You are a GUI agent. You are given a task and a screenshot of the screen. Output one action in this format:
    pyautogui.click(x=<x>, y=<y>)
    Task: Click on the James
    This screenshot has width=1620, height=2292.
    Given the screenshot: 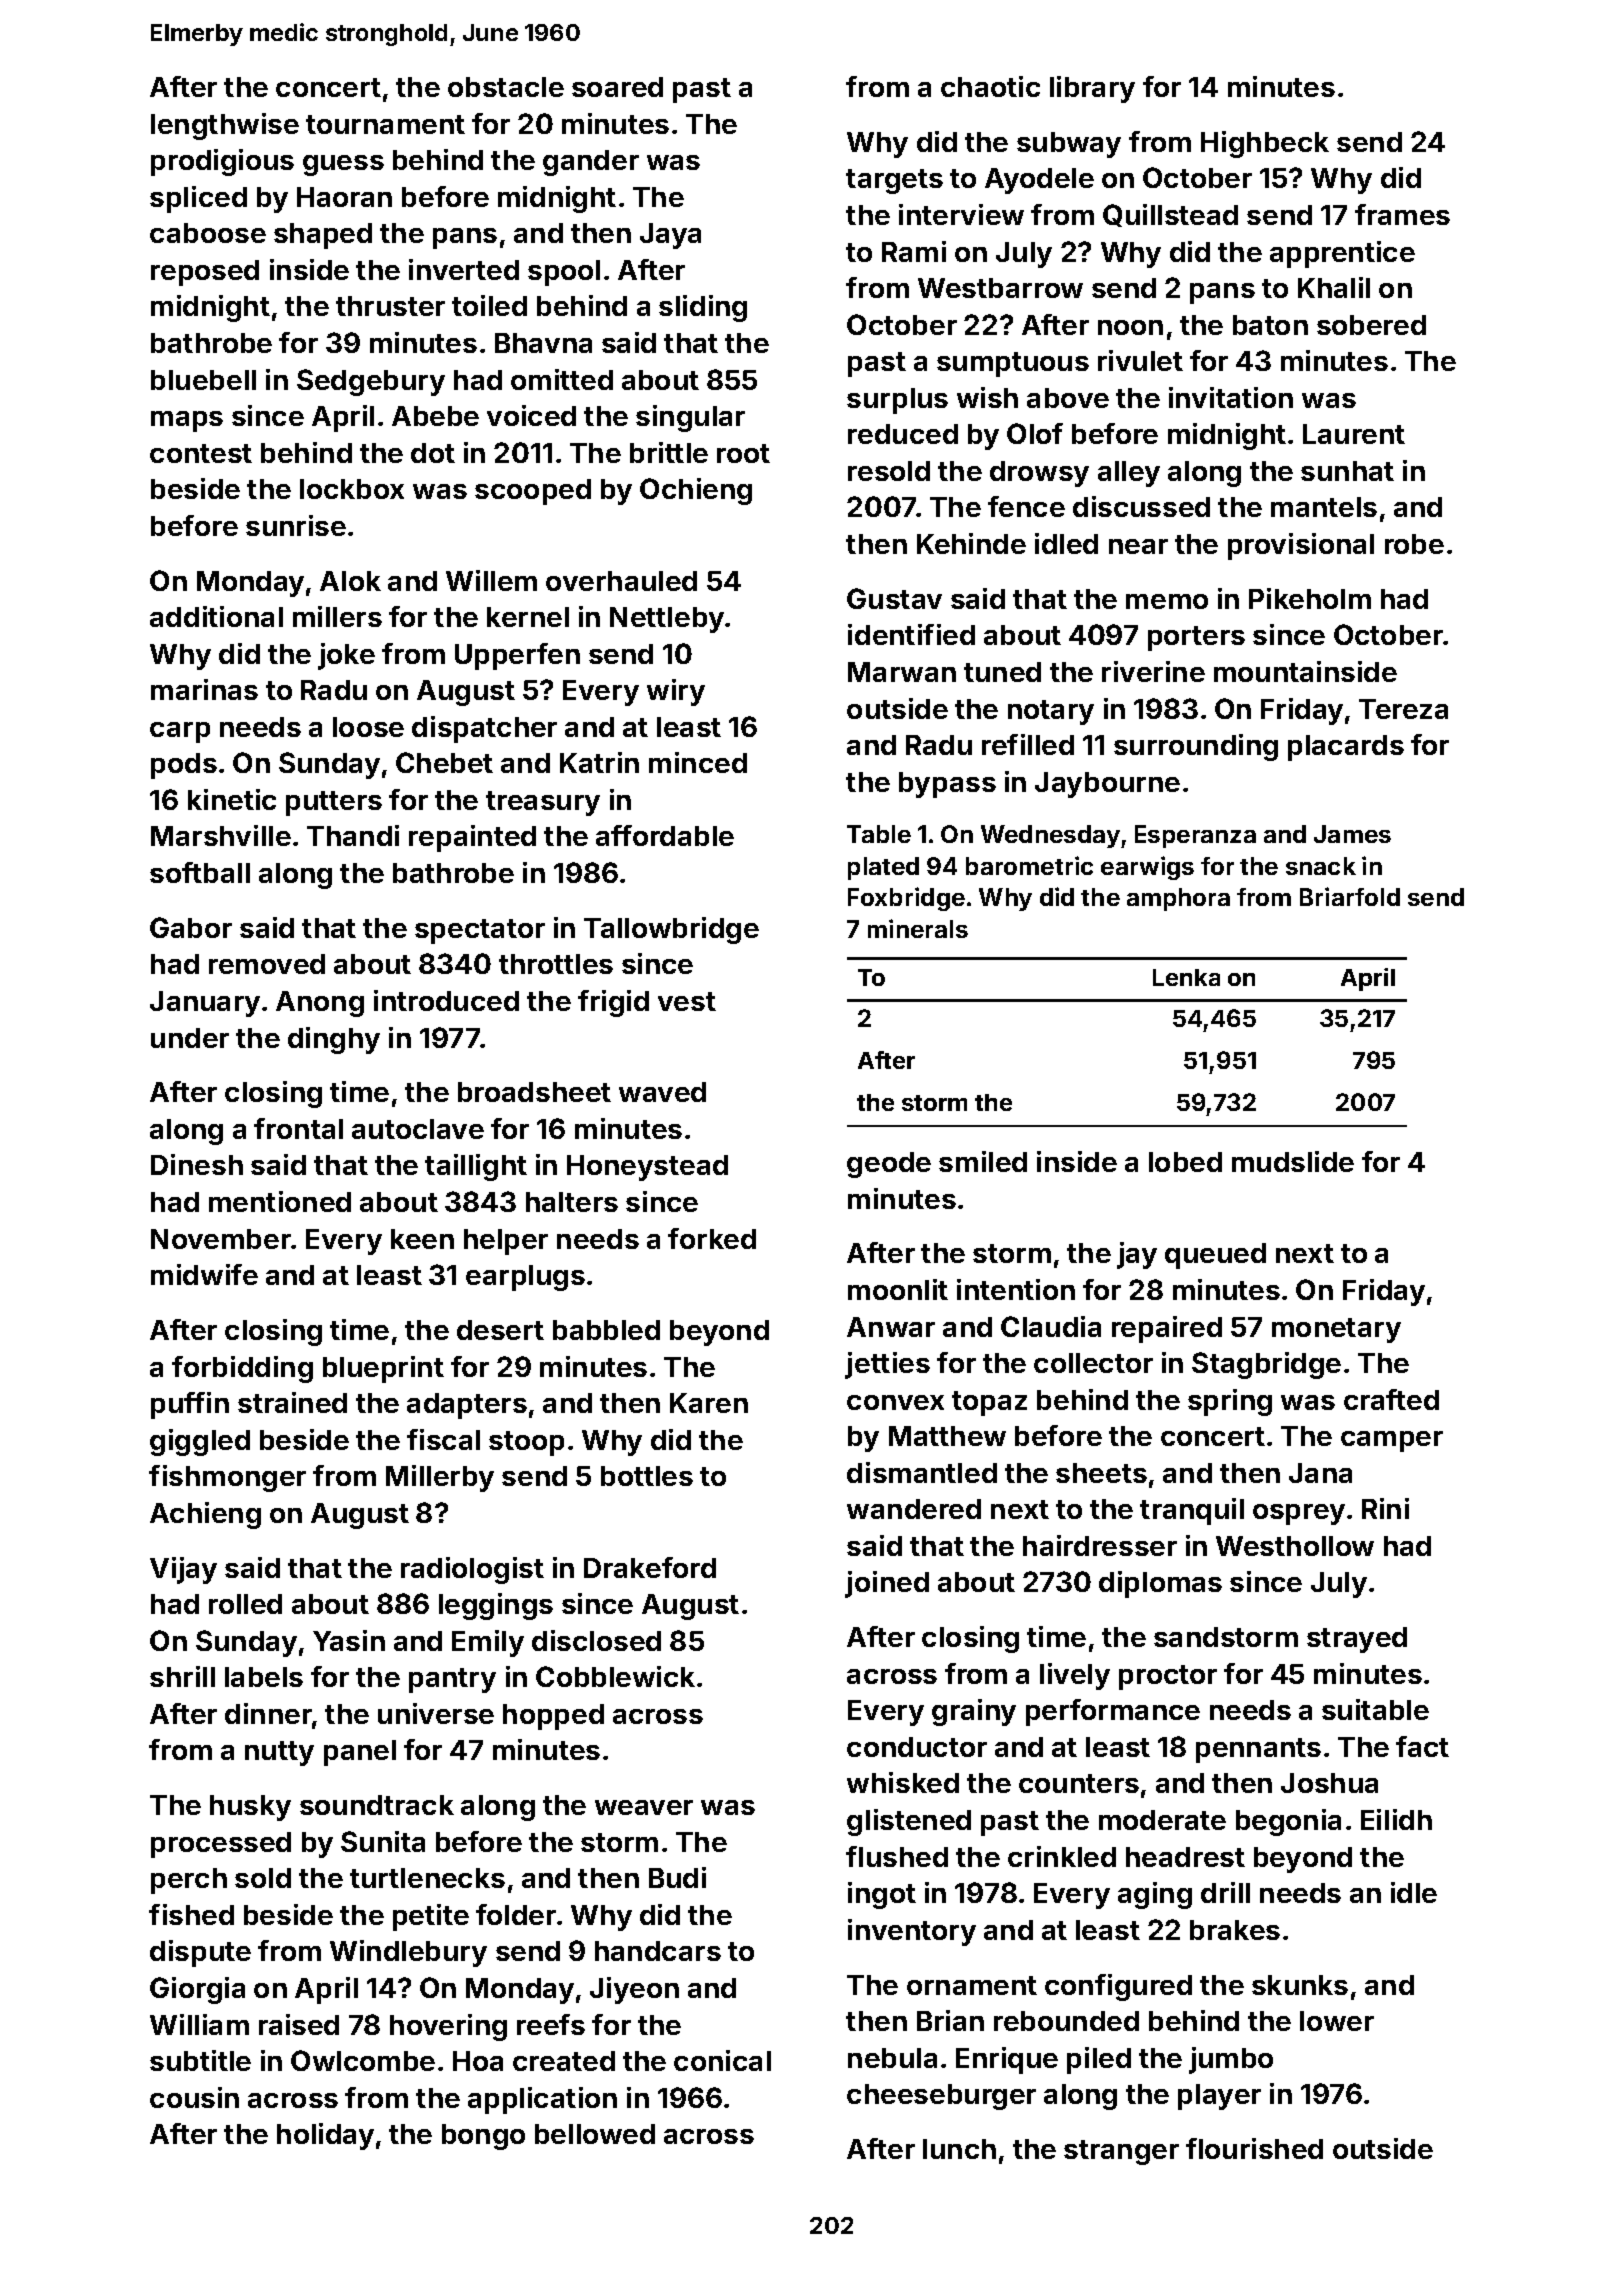 What is the action you would take?
    pyautogui.click(x=1352, y=834)
